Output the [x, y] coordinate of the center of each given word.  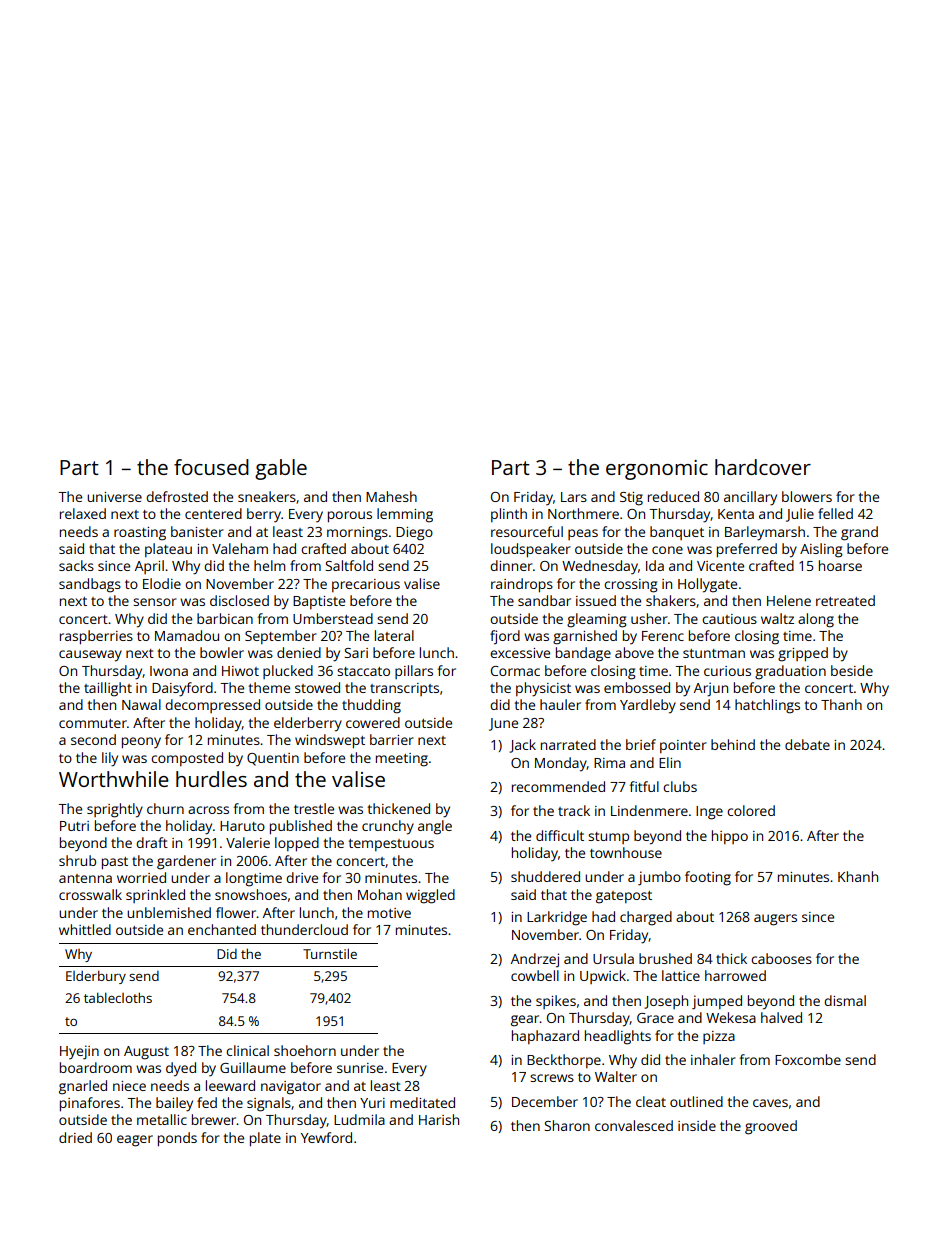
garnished [585, 637]
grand [859, 533]
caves [770, 1103]
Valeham [240, 548]
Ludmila [359, 1119]
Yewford [326, 1137]
